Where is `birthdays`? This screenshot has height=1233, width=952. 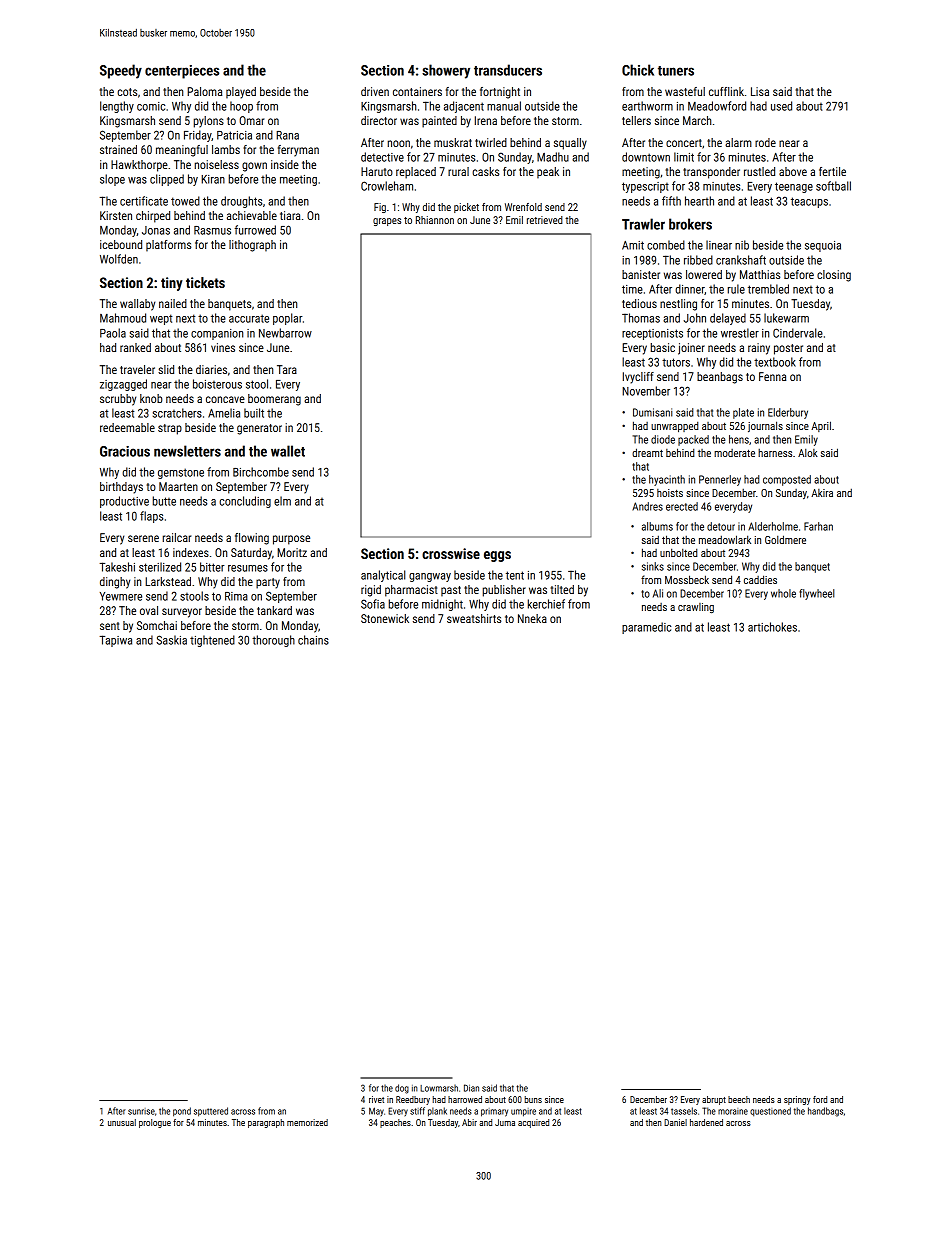
birthdays is located at coordinates (121, 488).
